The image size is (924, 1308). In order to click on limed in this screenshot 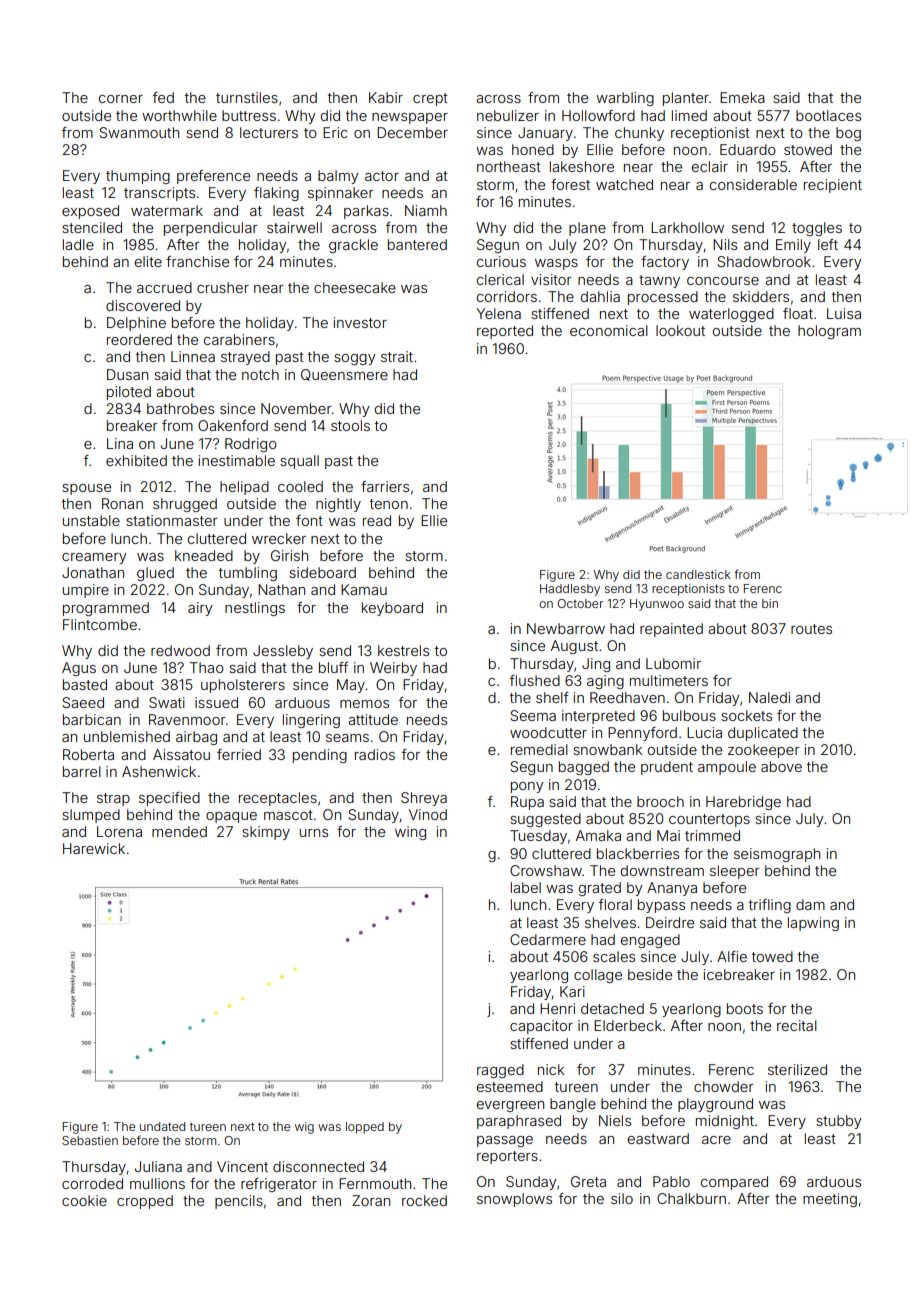, I will do `click(689, 115)`.
